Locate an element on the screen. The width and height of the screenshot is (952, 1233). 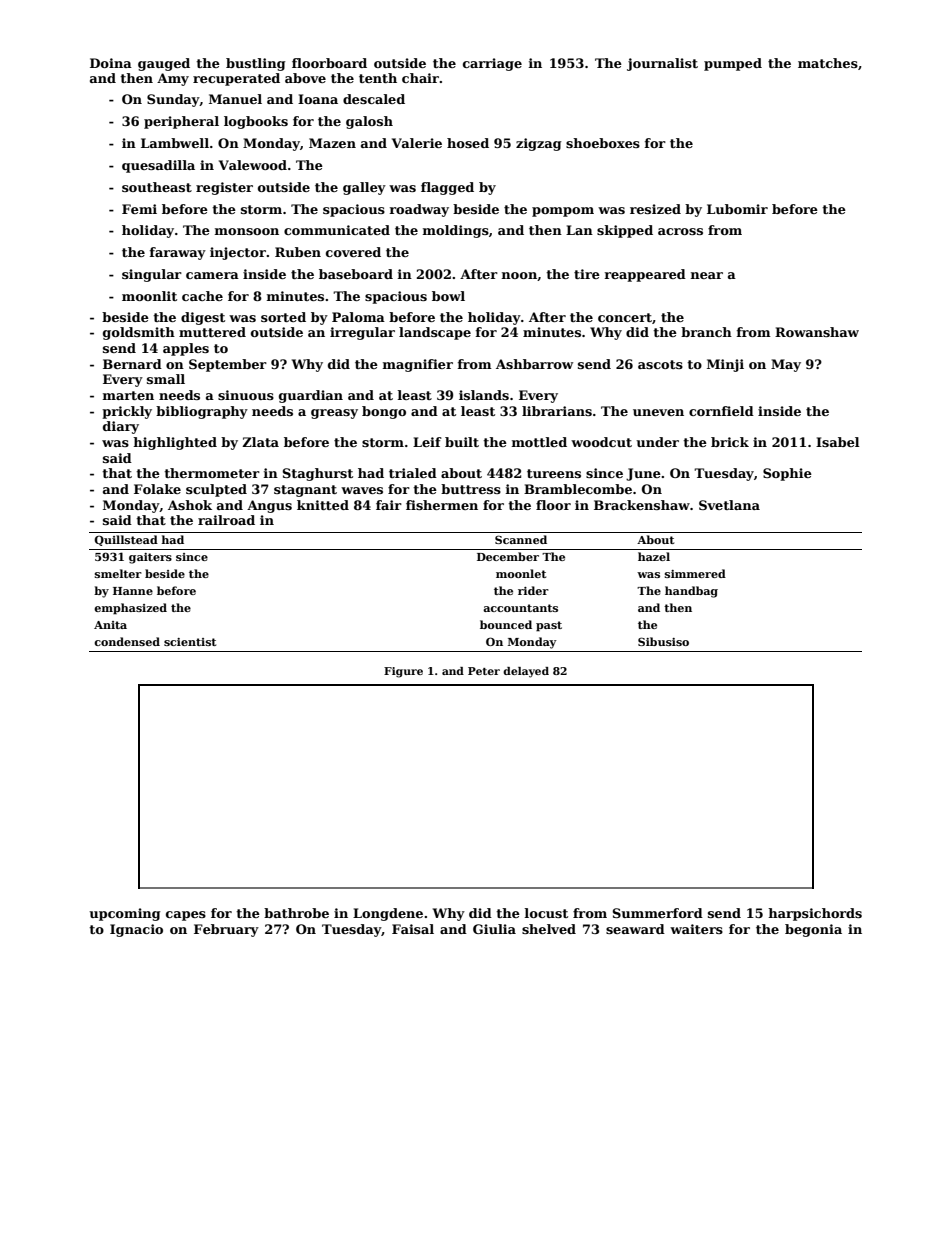
Leif is located at coordinates (427, 442).
